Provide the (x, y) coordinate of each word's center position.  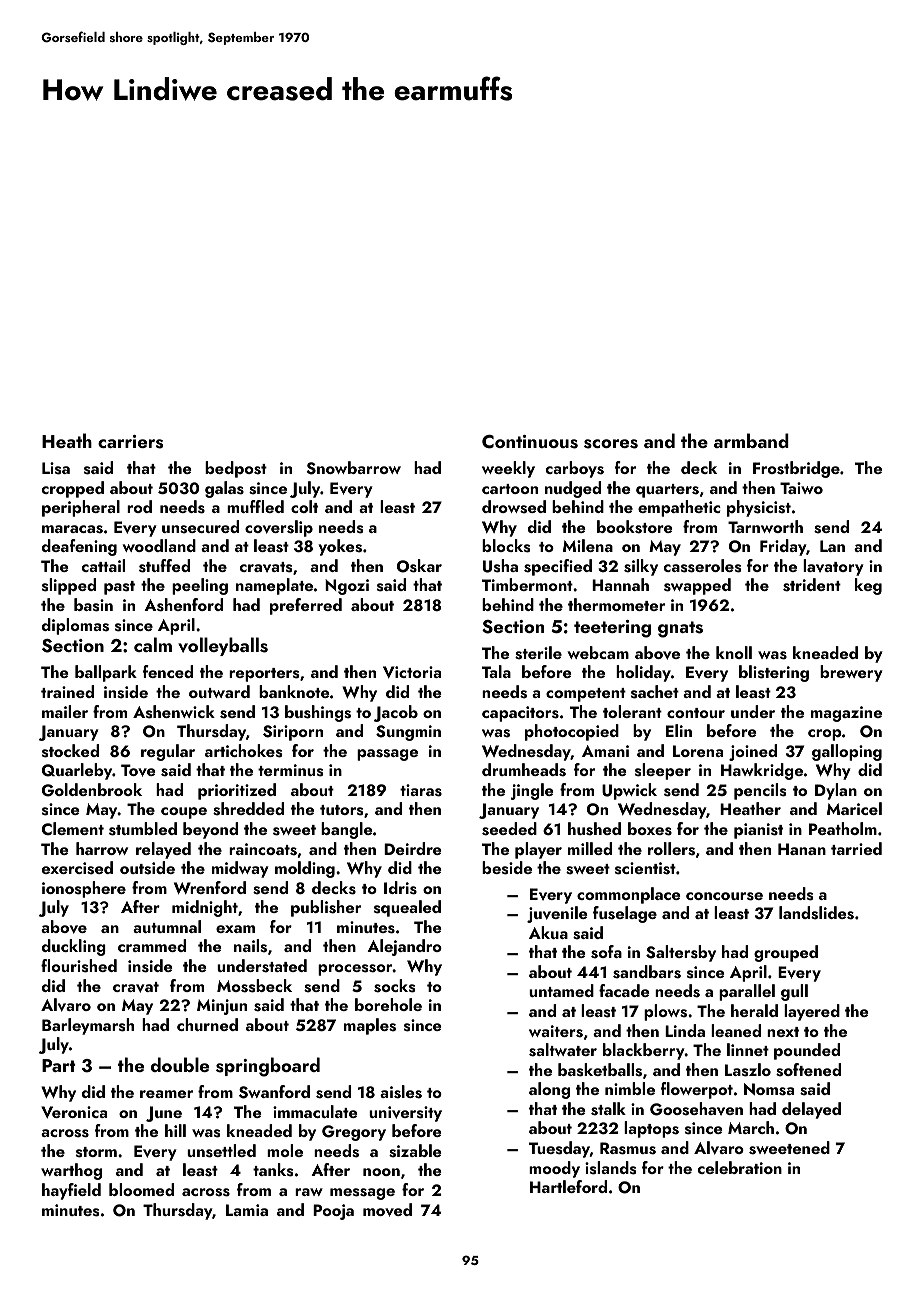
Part (59, 1065)
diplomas (75, 626)
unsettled (221, 1151)
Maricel (854, 808)
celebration (740, 1167)
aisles (401, 1092)
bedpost (236, 469)
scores (611, 444)
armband (751, 440)
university (405, 1114)
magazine (846, 714)
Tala (496, 671)
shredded (248, 809)
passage (387, 755)
